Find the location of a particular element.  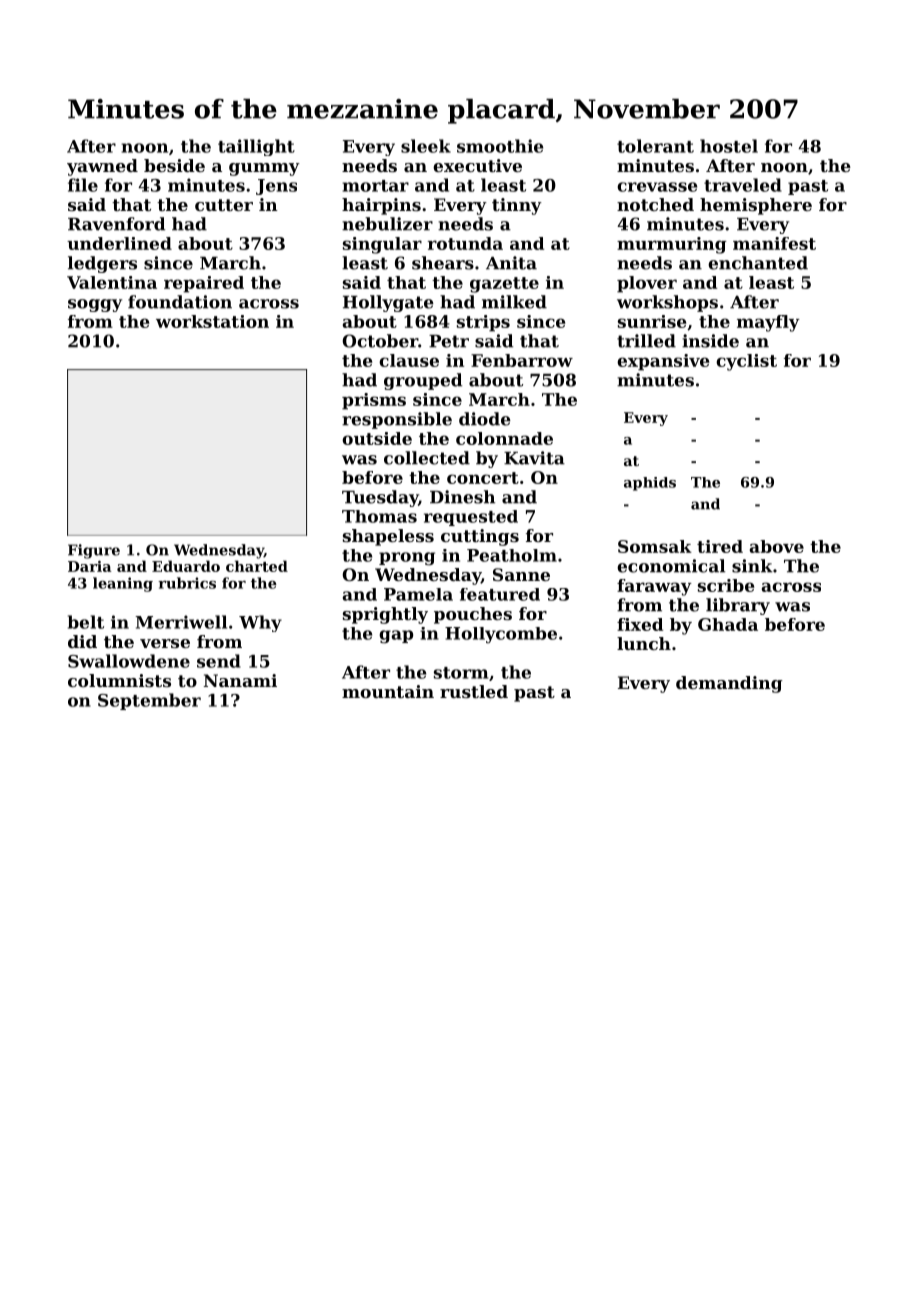

September is located at coordinates (149, 701).
